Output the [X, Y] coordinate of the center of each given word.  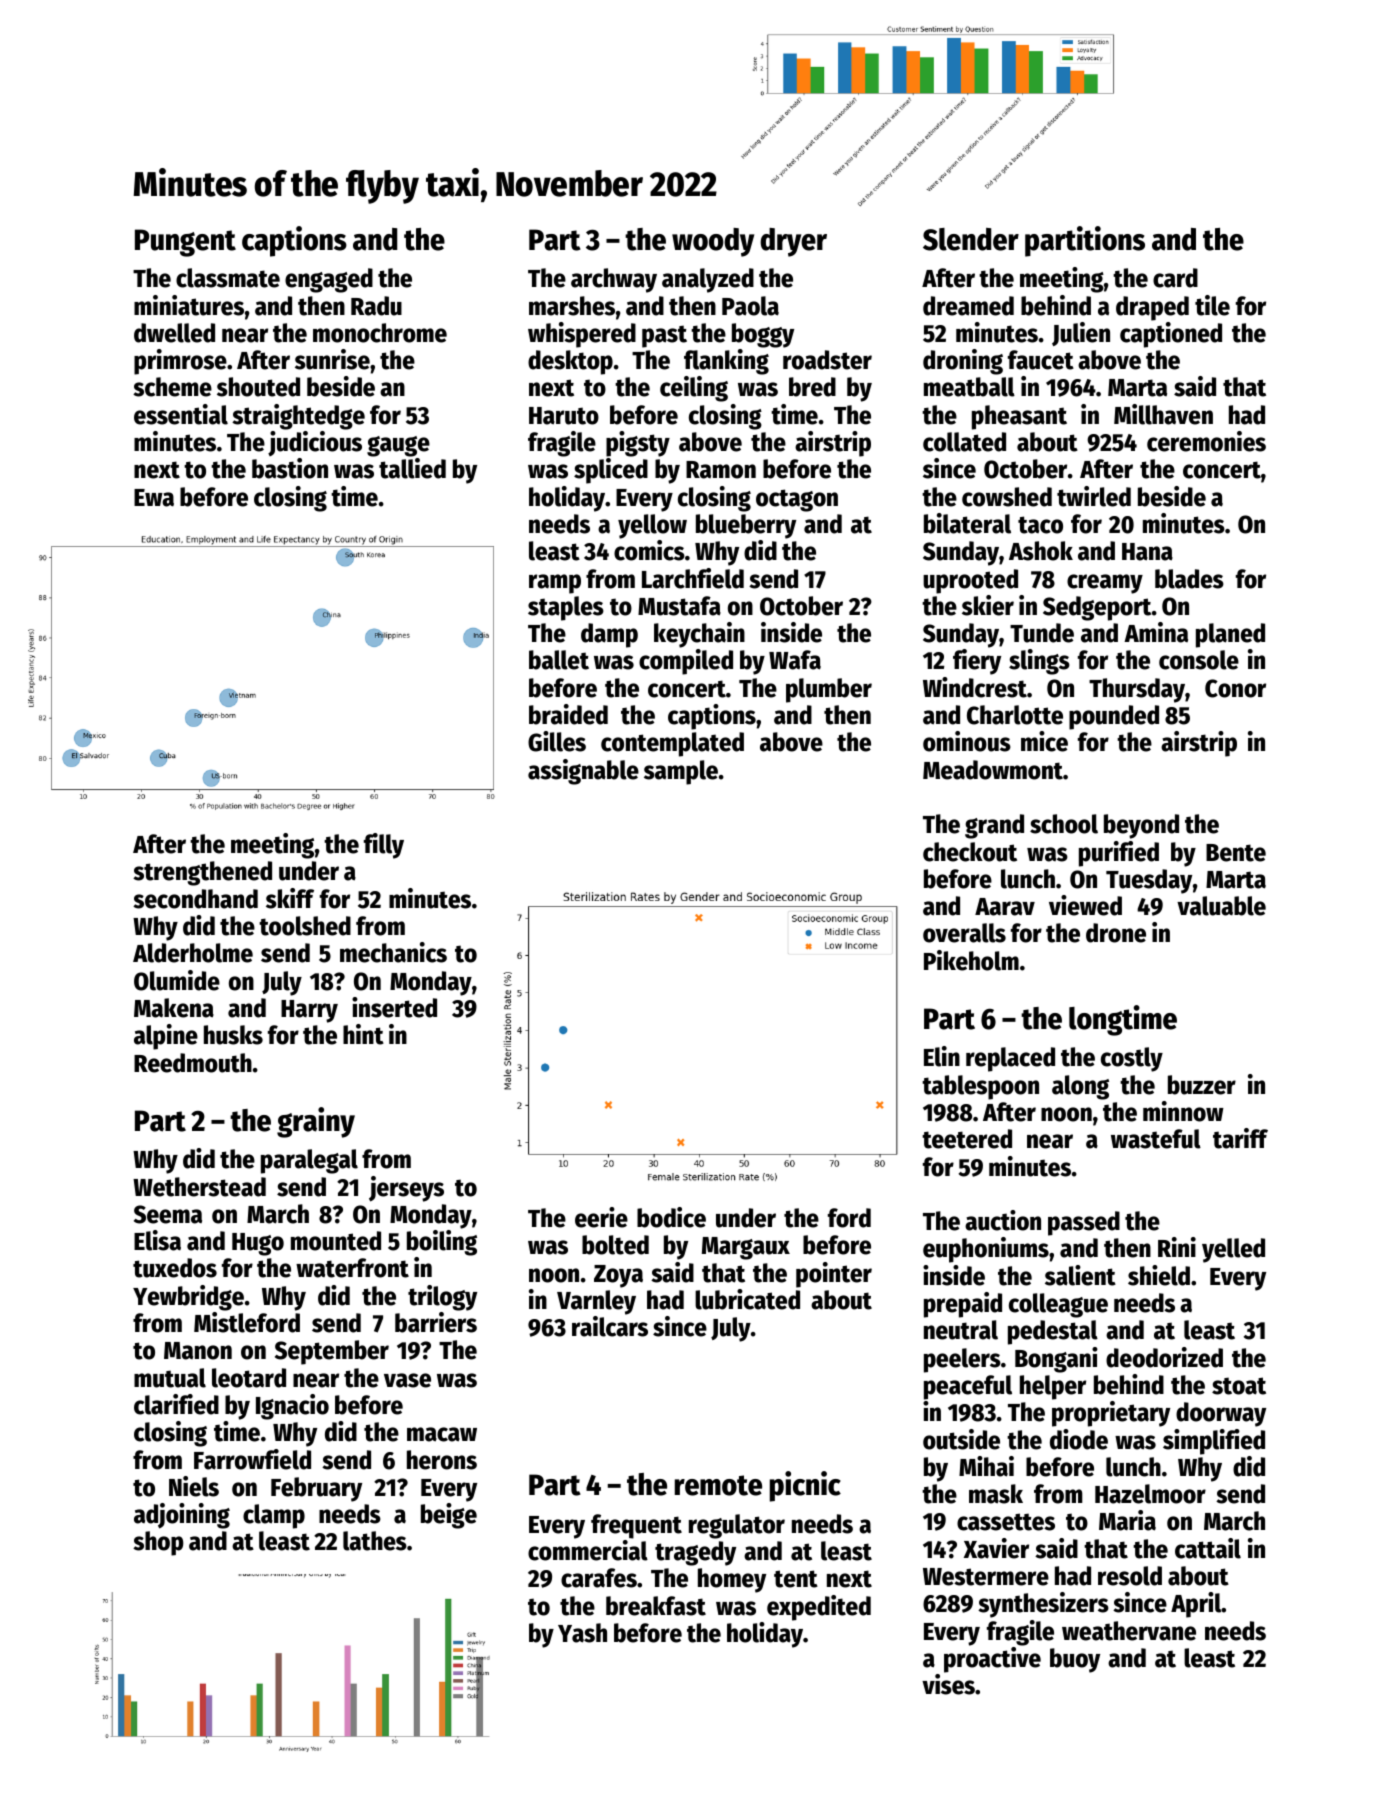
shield [1159, 1275]
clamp [274, 1516]
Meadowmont [993, 770]
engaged [329, 280]
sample [681, 772]
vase [407, 1380]
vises [948, 1684]
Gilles [557, 741]
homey [732, 1580]
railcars [610, 1326]
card [1175, 278]
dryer [793, 242]
